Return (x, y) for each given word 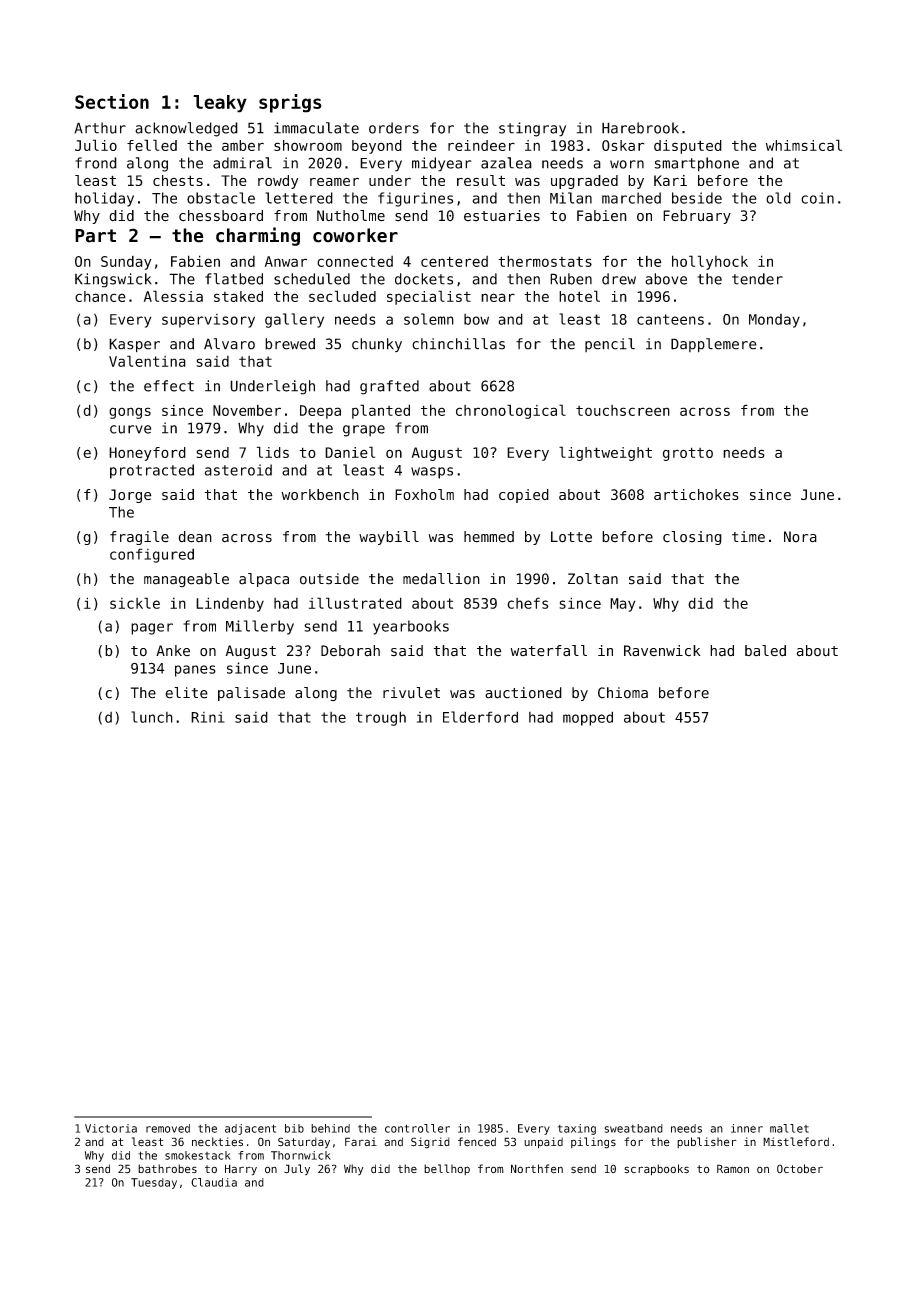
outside (329, 579)
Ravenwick (662, 651)
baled (765, 651)
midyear (442, 164)
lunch (152, 717)
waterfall (548, 651)
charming (258, 236)
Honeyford (147, 454)
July (297, 1170)
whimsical (804, 145)
